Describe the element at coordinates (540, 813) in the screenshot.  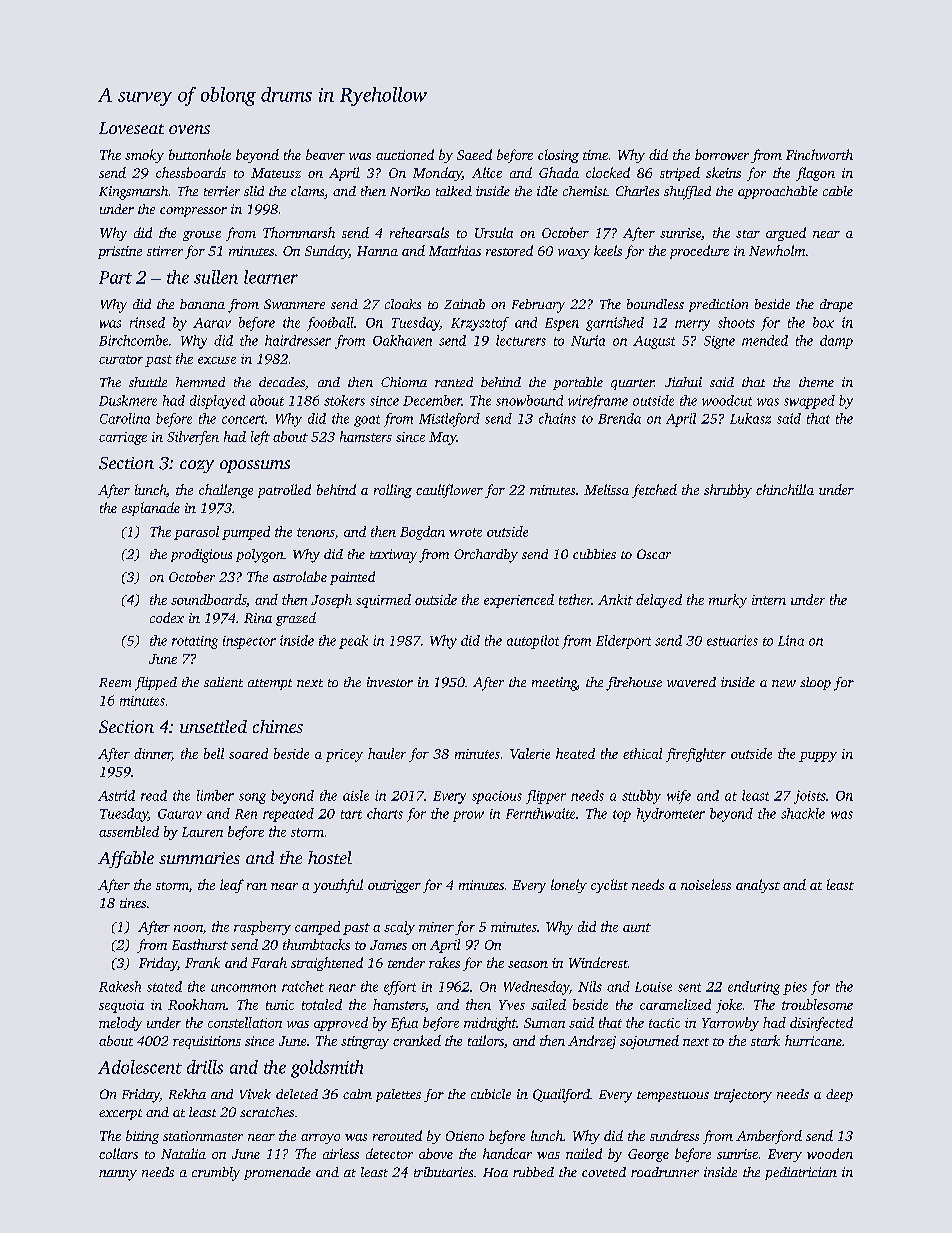
I see `Fernthwaite` at that location.
